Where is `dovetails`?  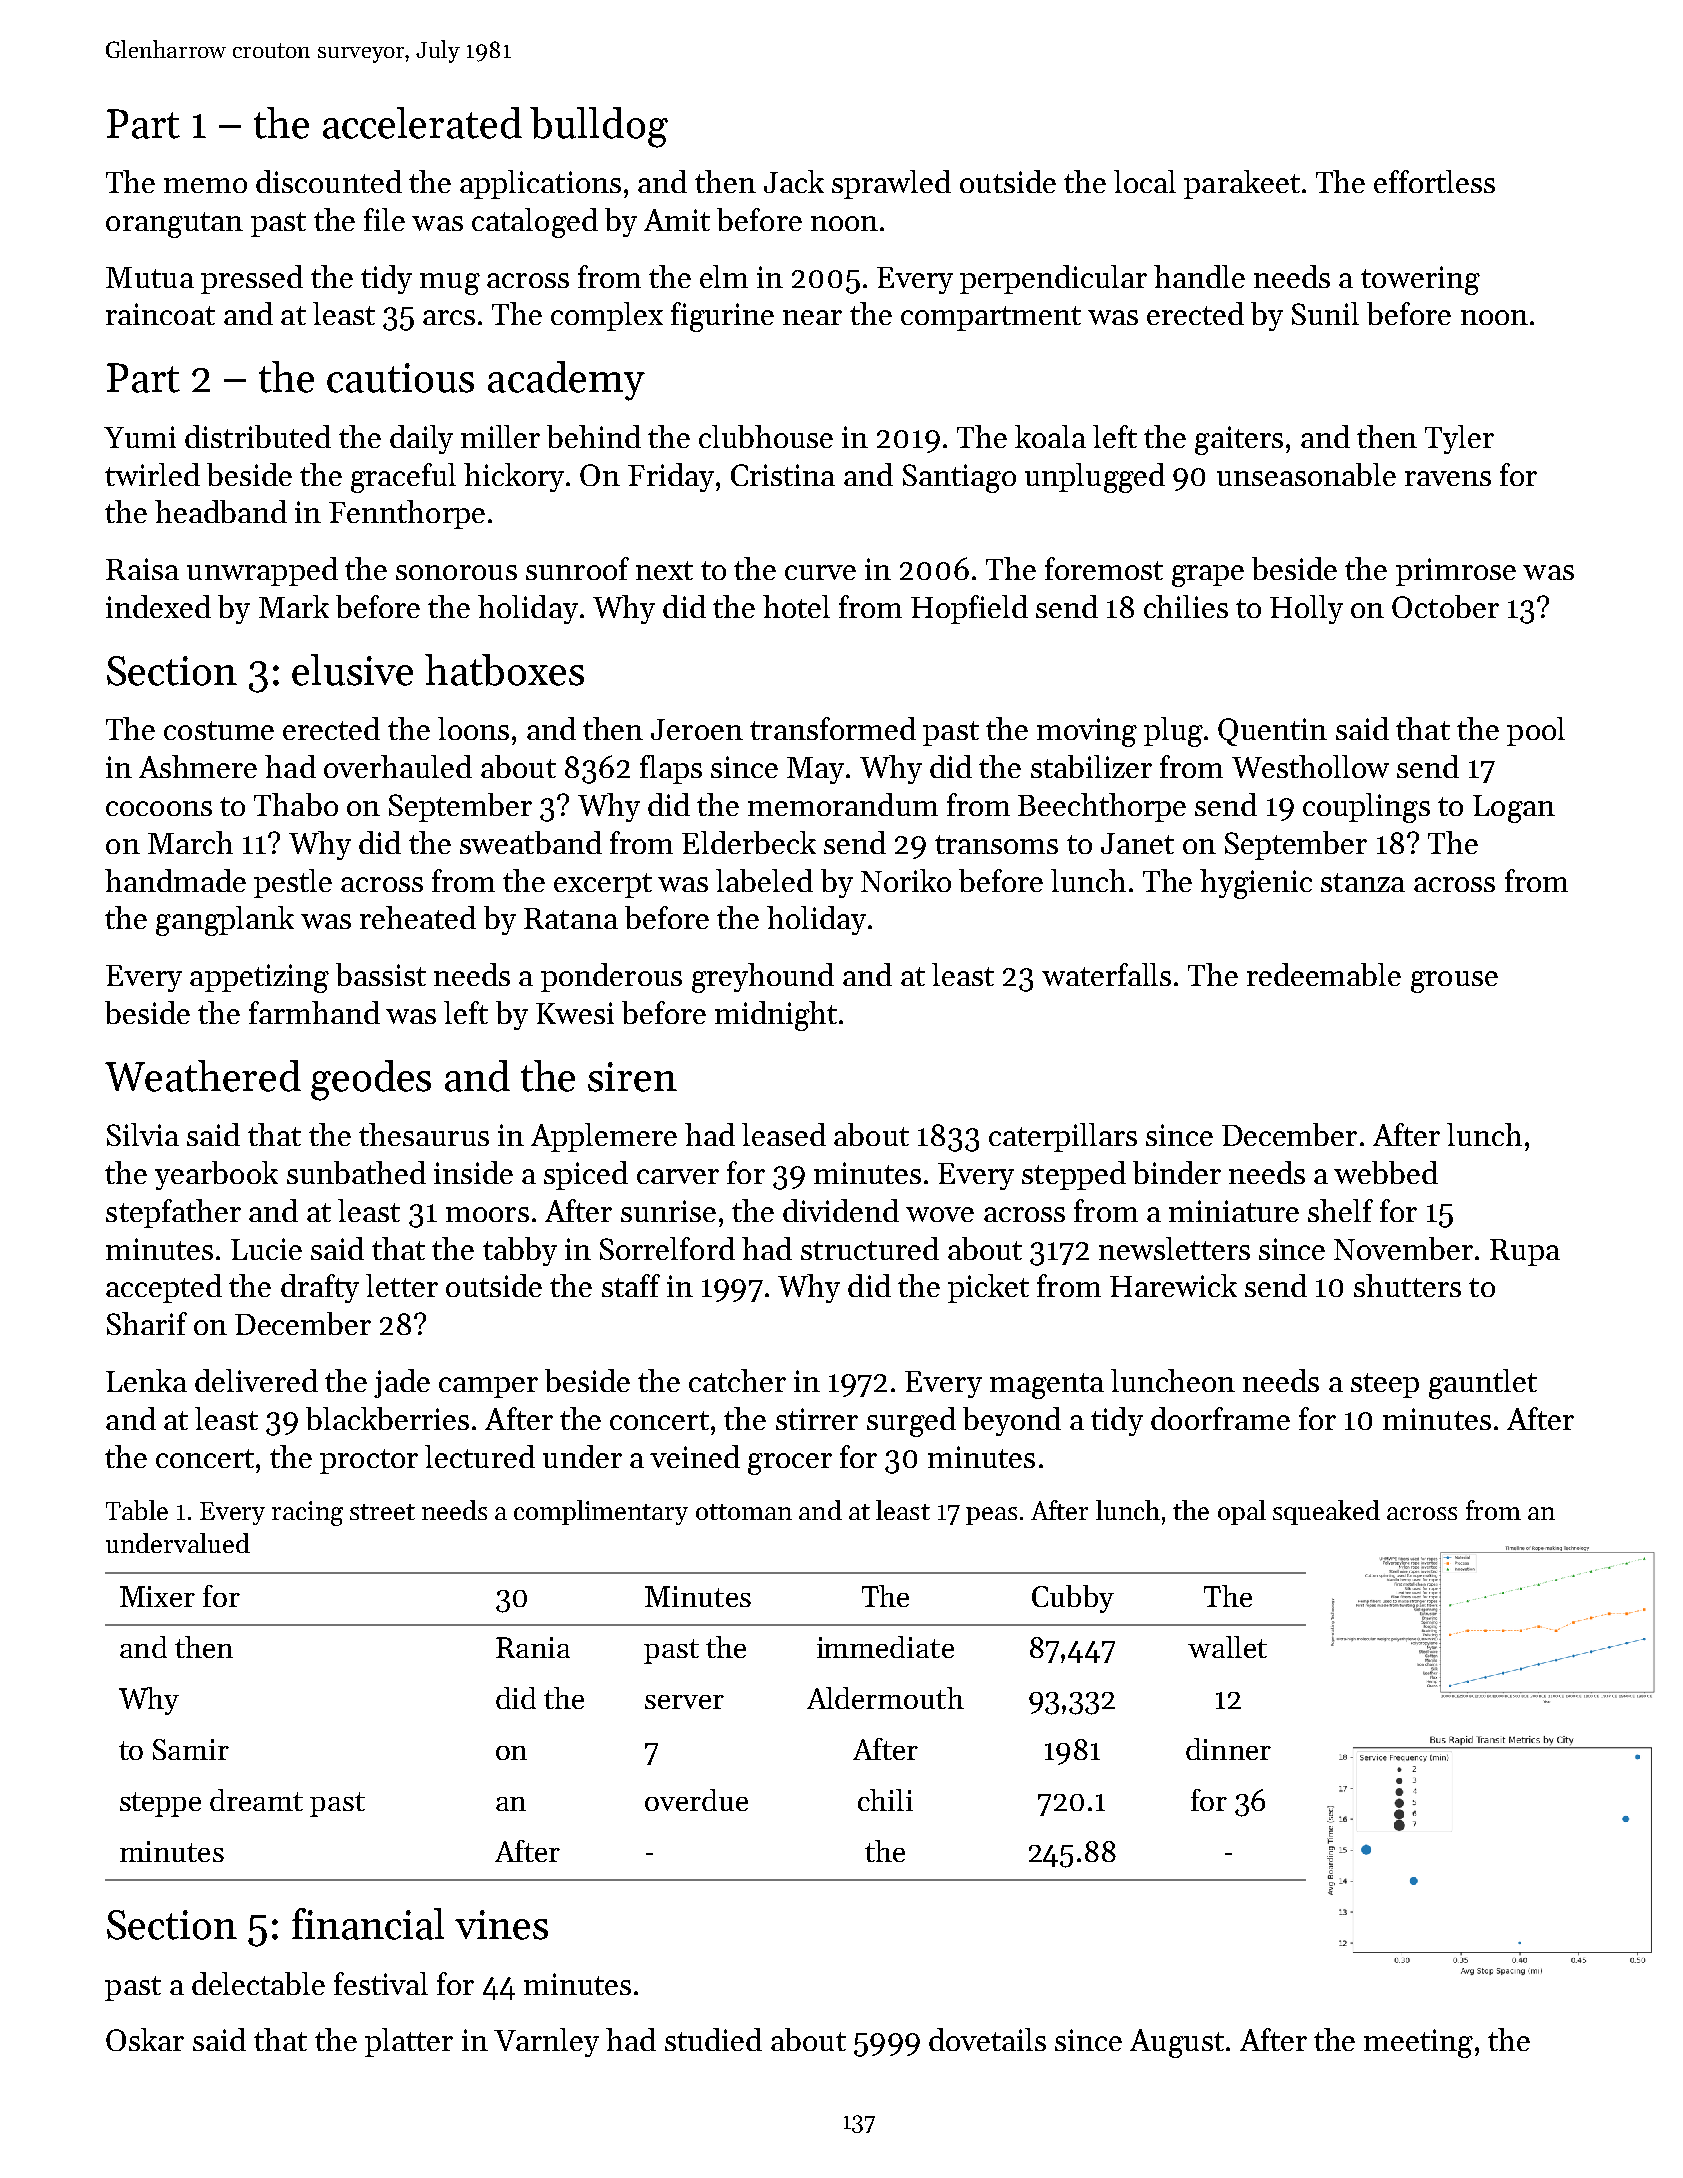
dovetails is located at coordinates (987, 2039).
